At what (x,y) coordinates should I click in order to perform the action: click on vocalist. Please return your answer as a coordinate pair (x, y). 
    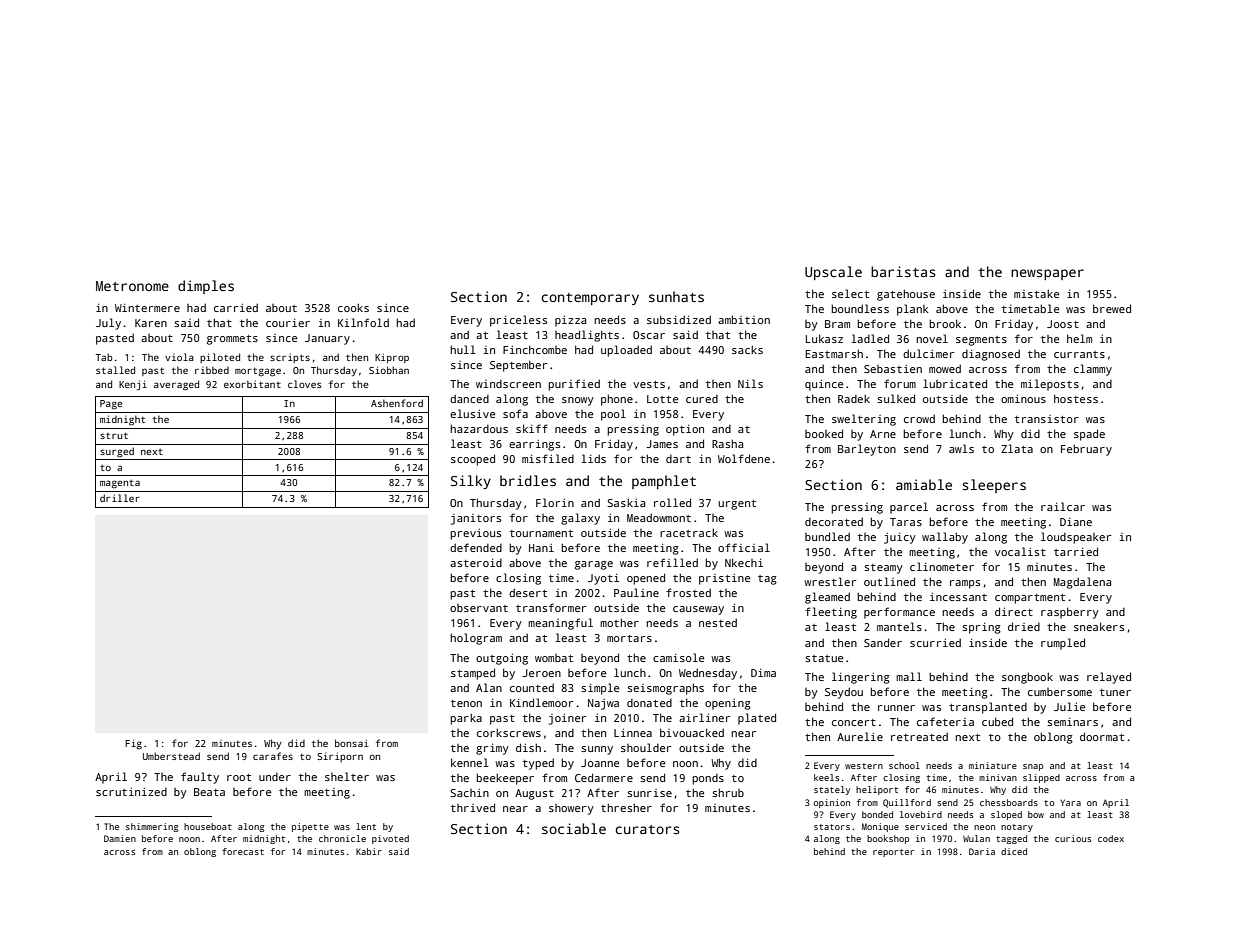
    Looking at the image, I should click on (1020, 551).
